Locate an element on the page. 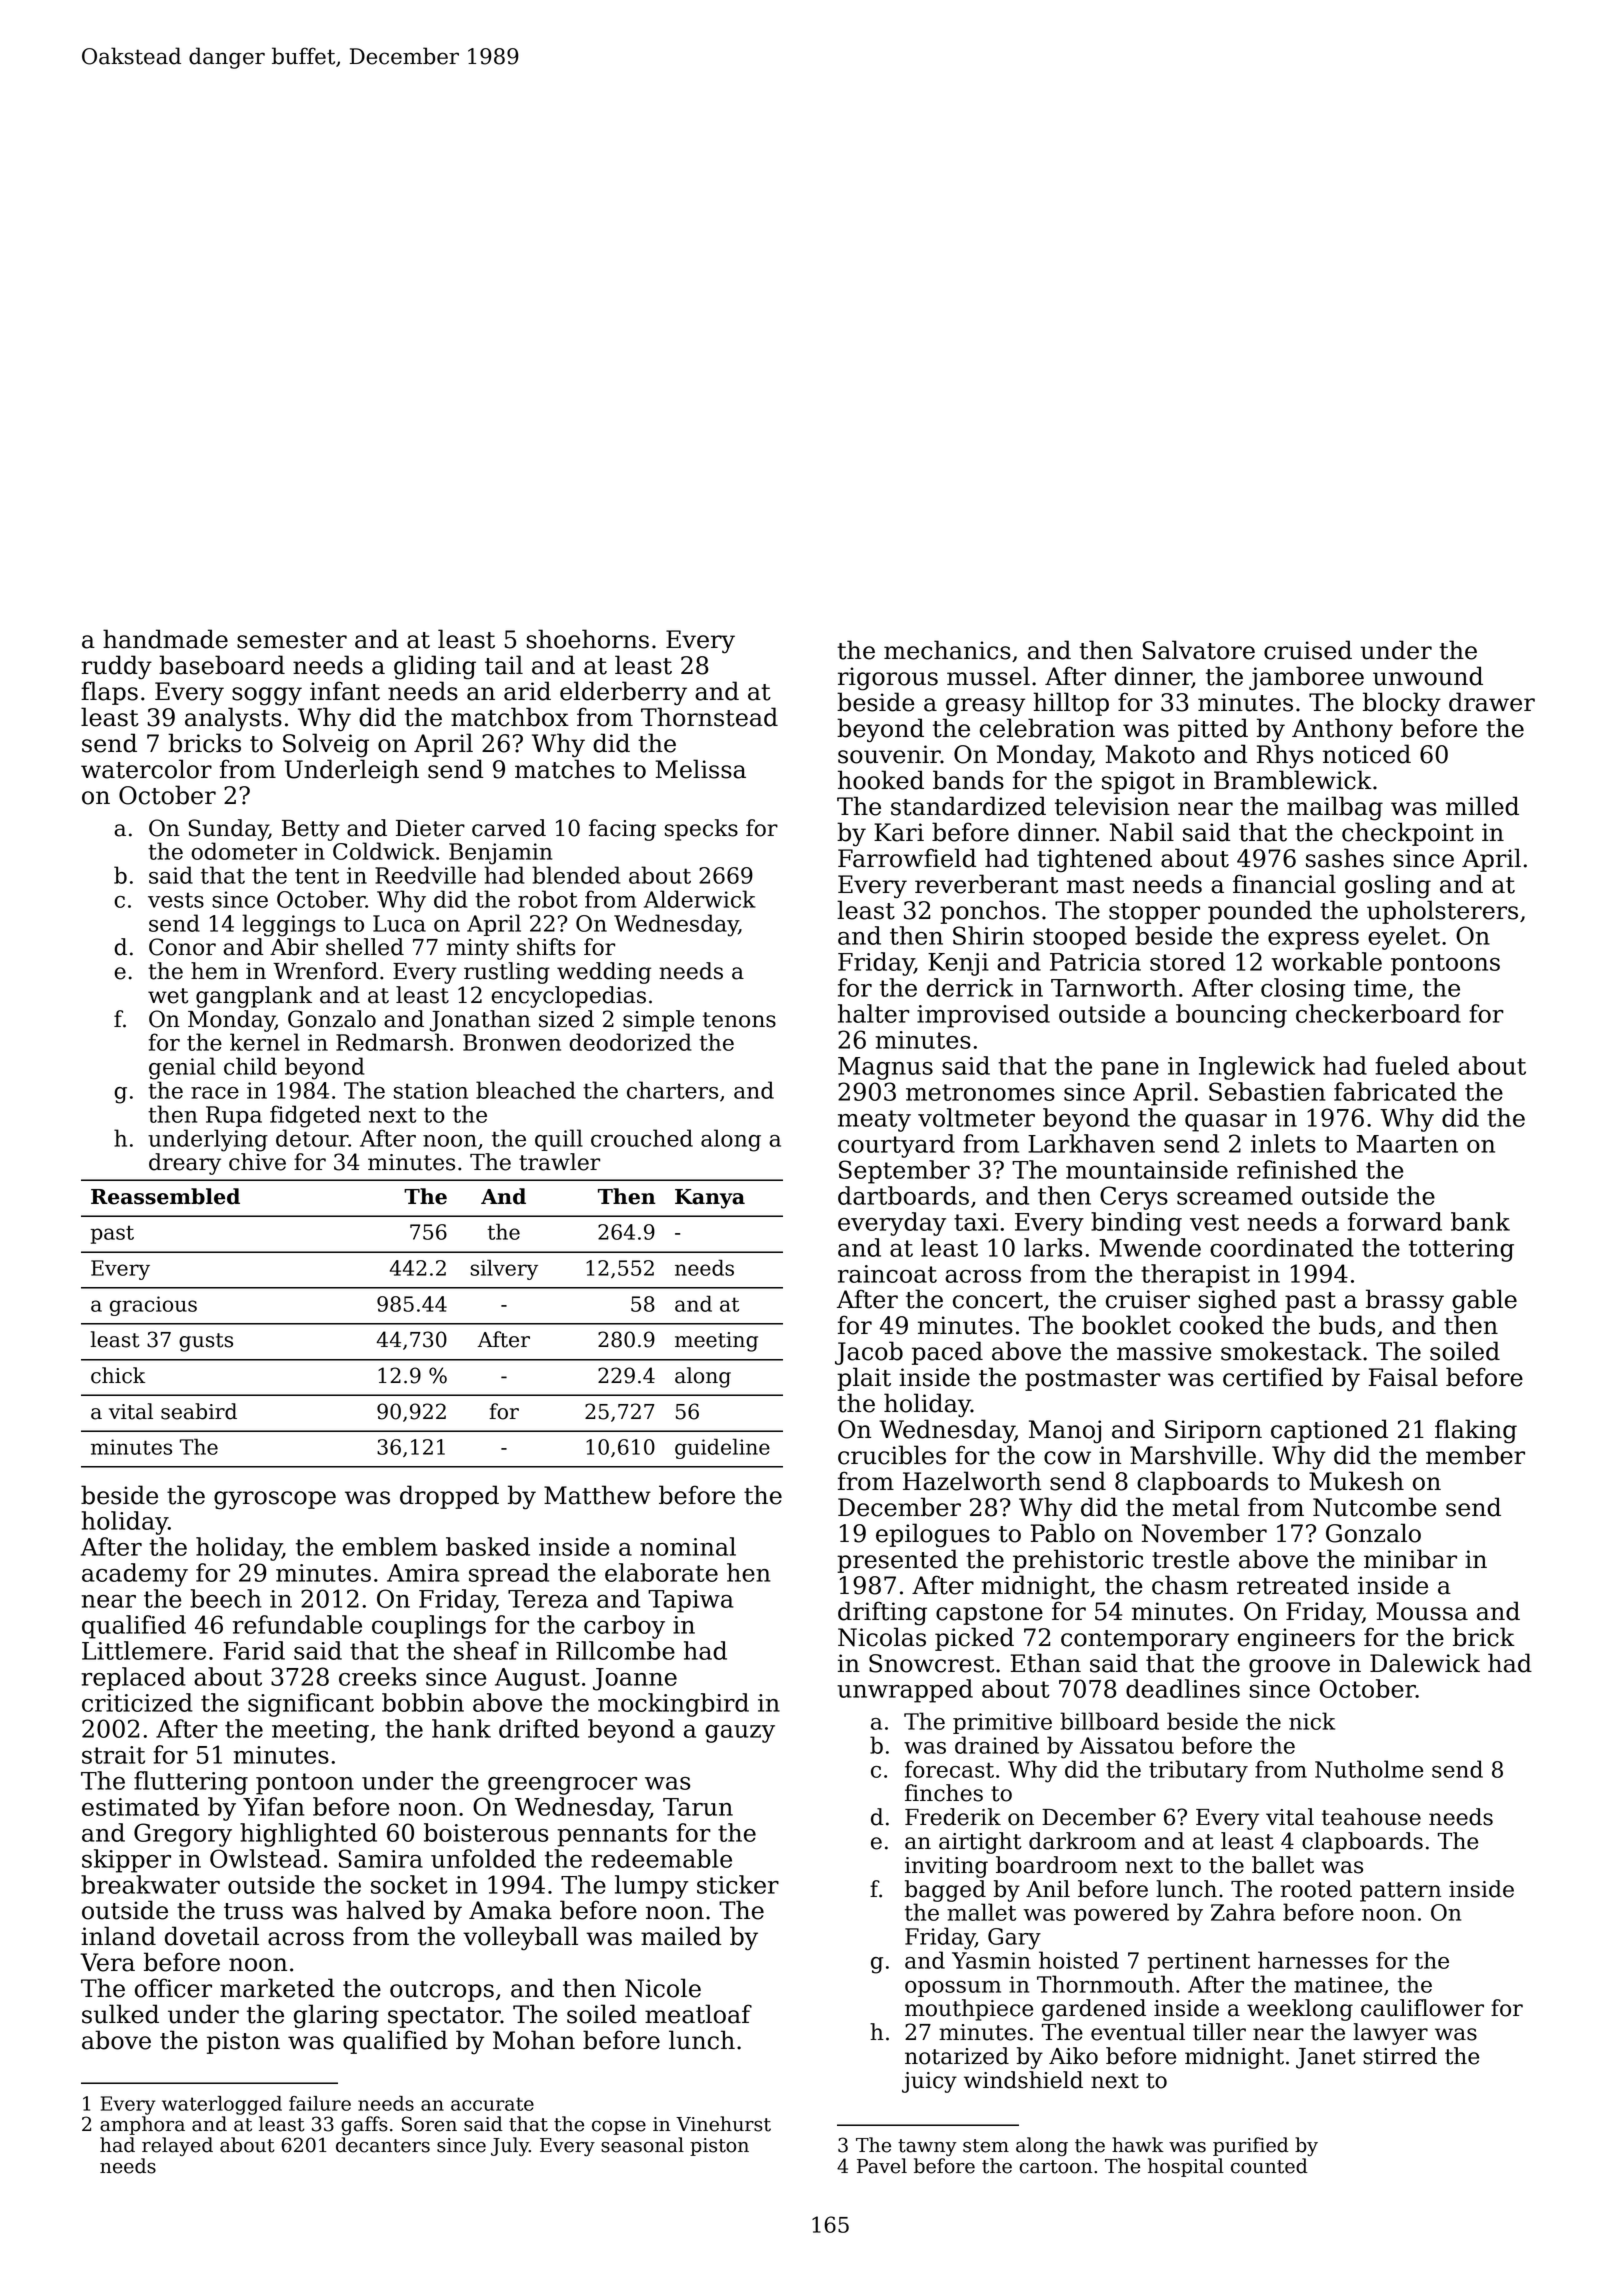 This image has width=1620, height=2292. powered is located at coordinates (1121, 1914).
